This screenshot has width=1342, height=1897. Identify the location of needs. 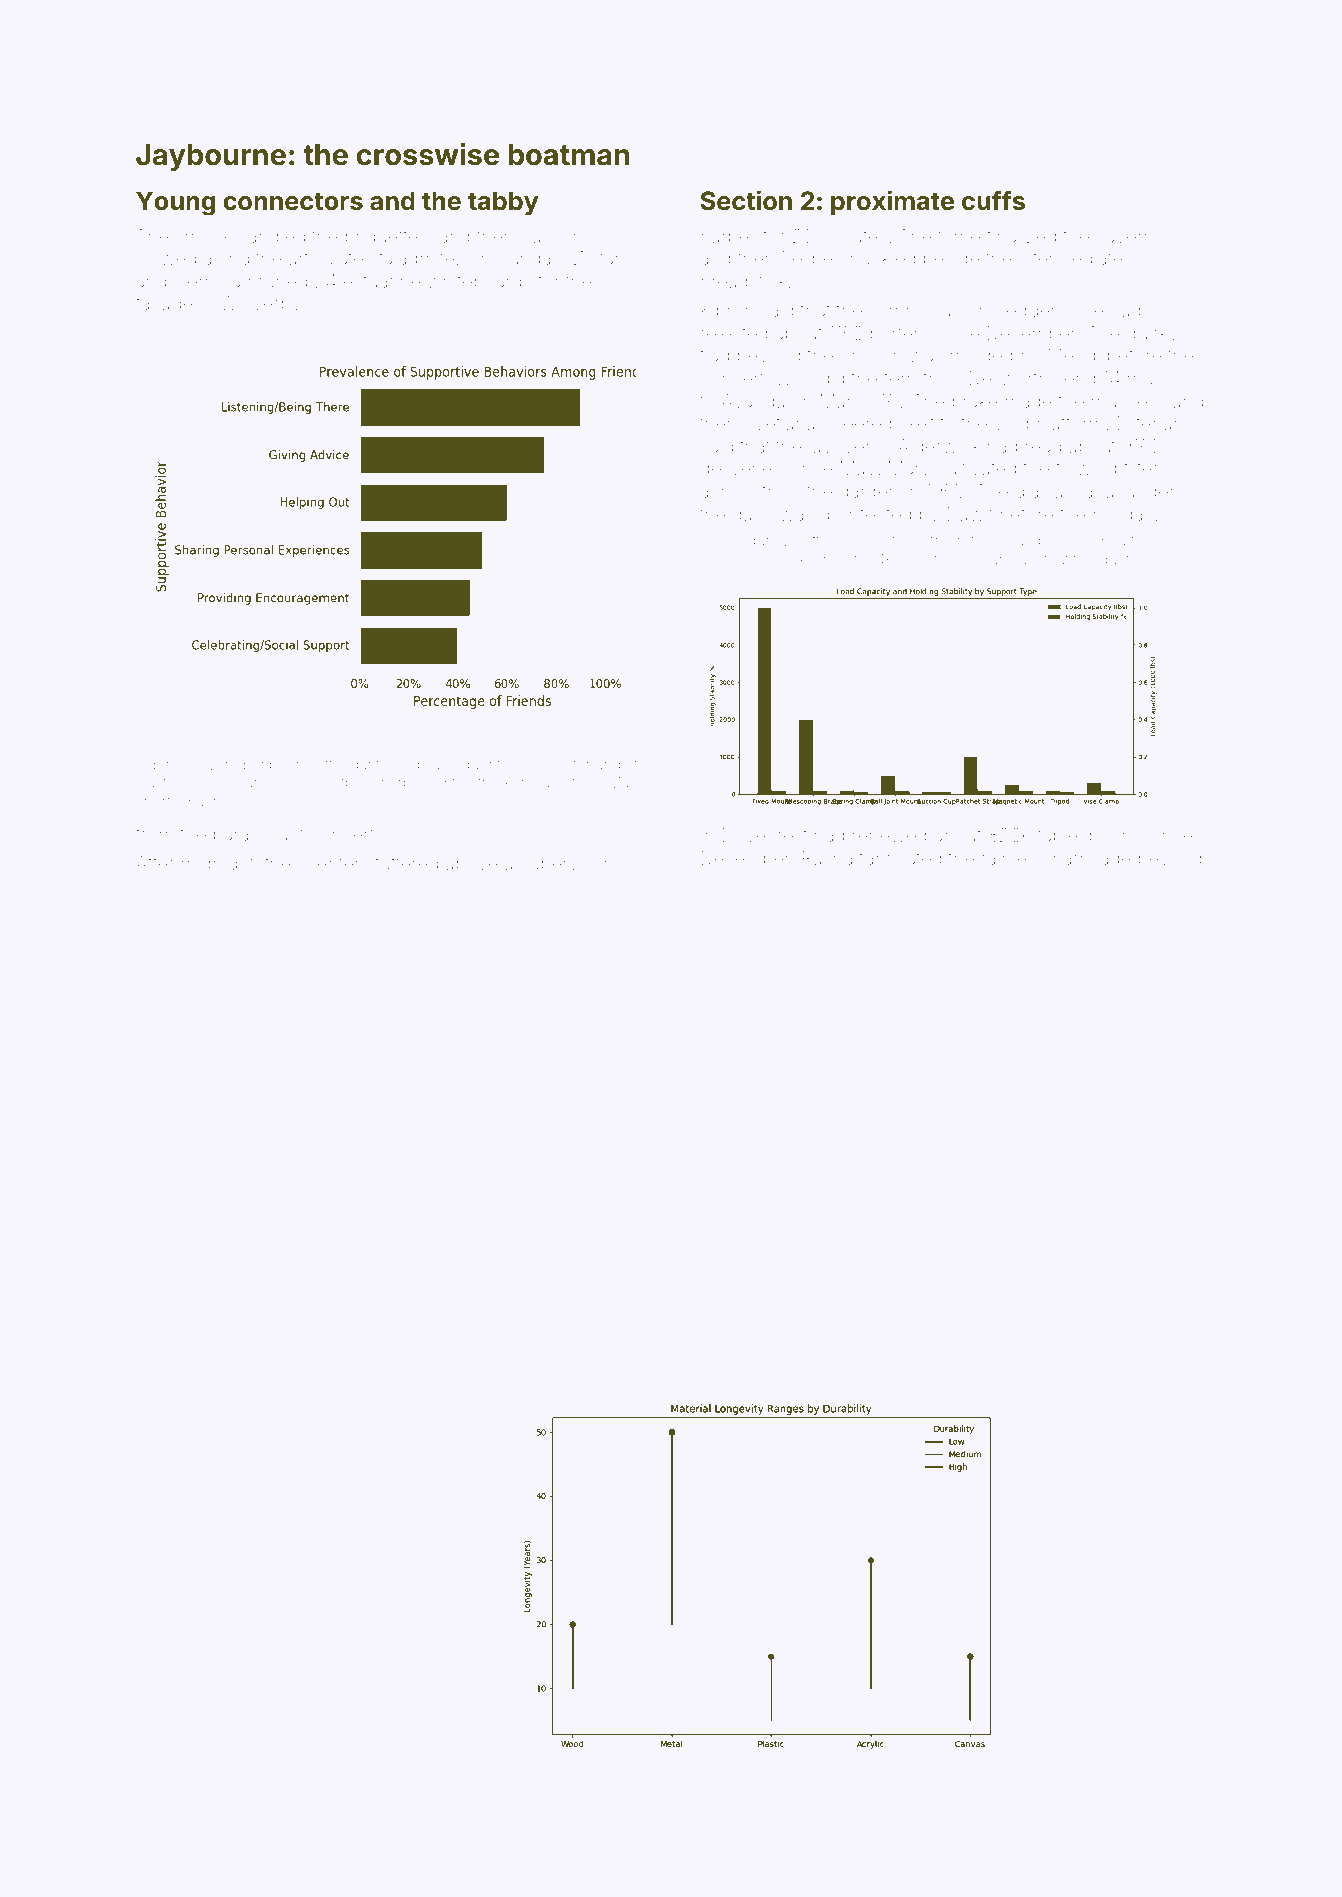
(406, 764).
